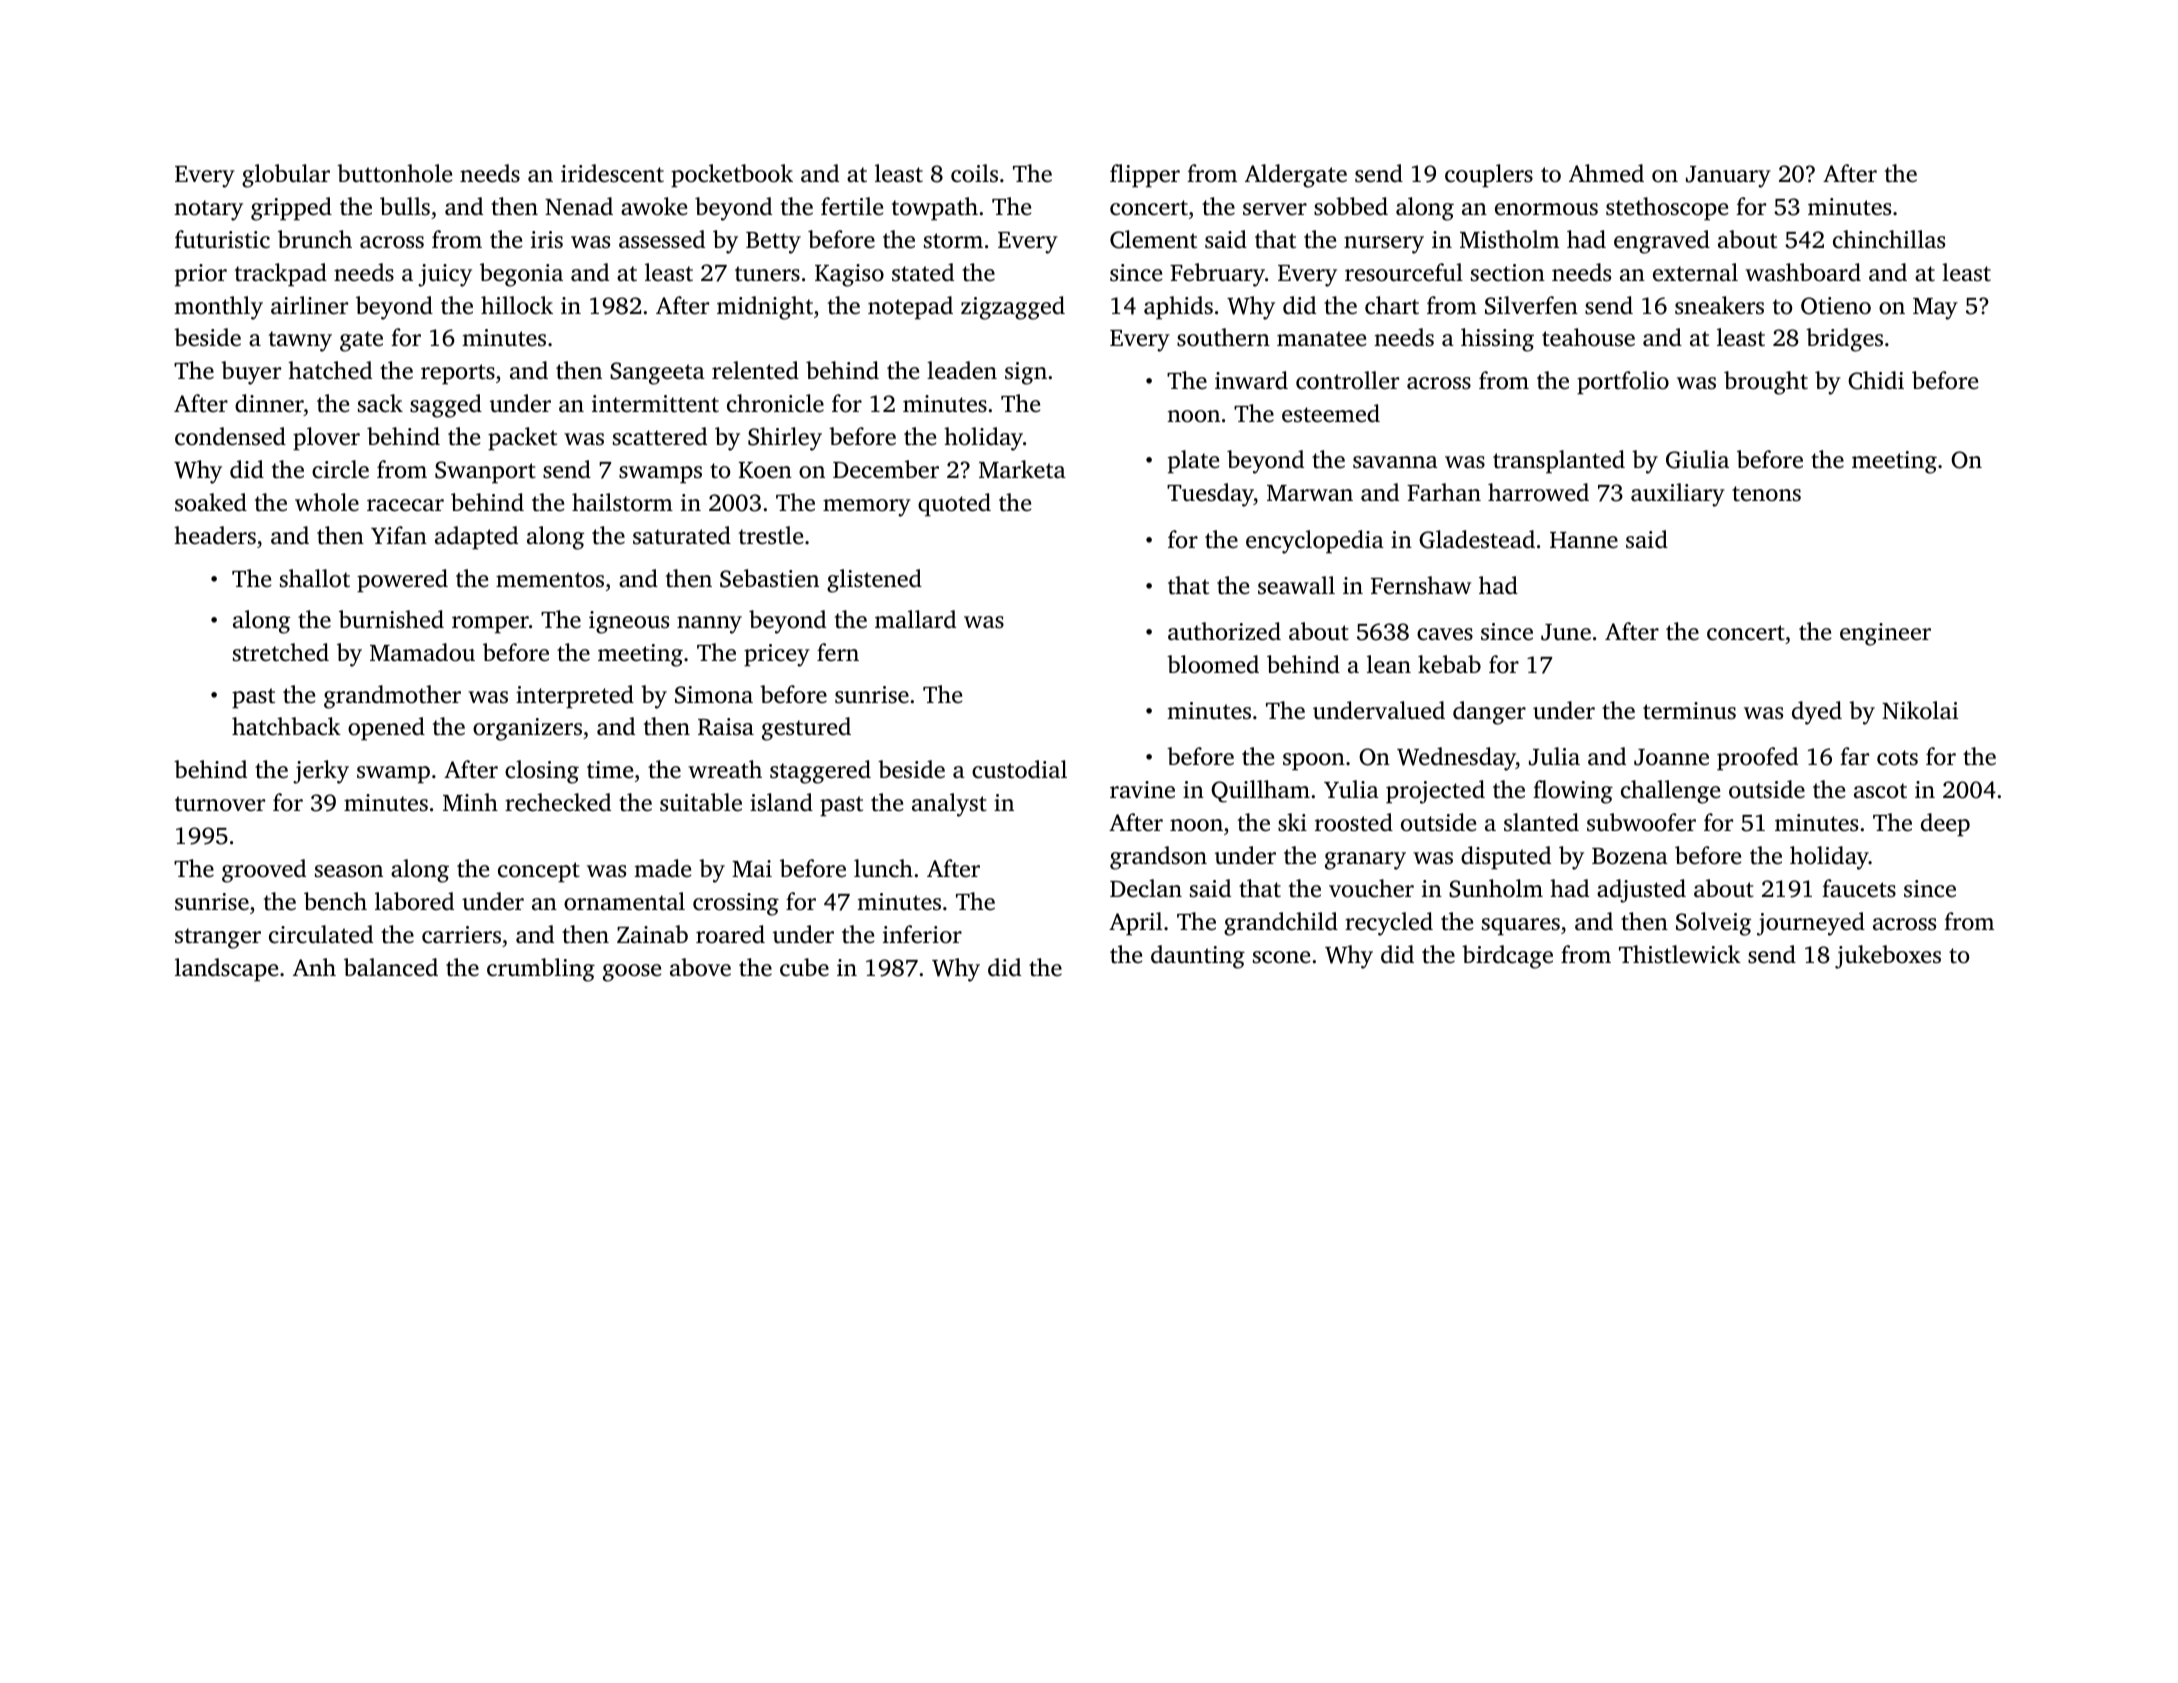 The height and width of the screenshot is (1683, 2178). What do you see at coordinates (1859, 888) in the screenshot?
I see `faucets` at bounding box center [1859, 888].
